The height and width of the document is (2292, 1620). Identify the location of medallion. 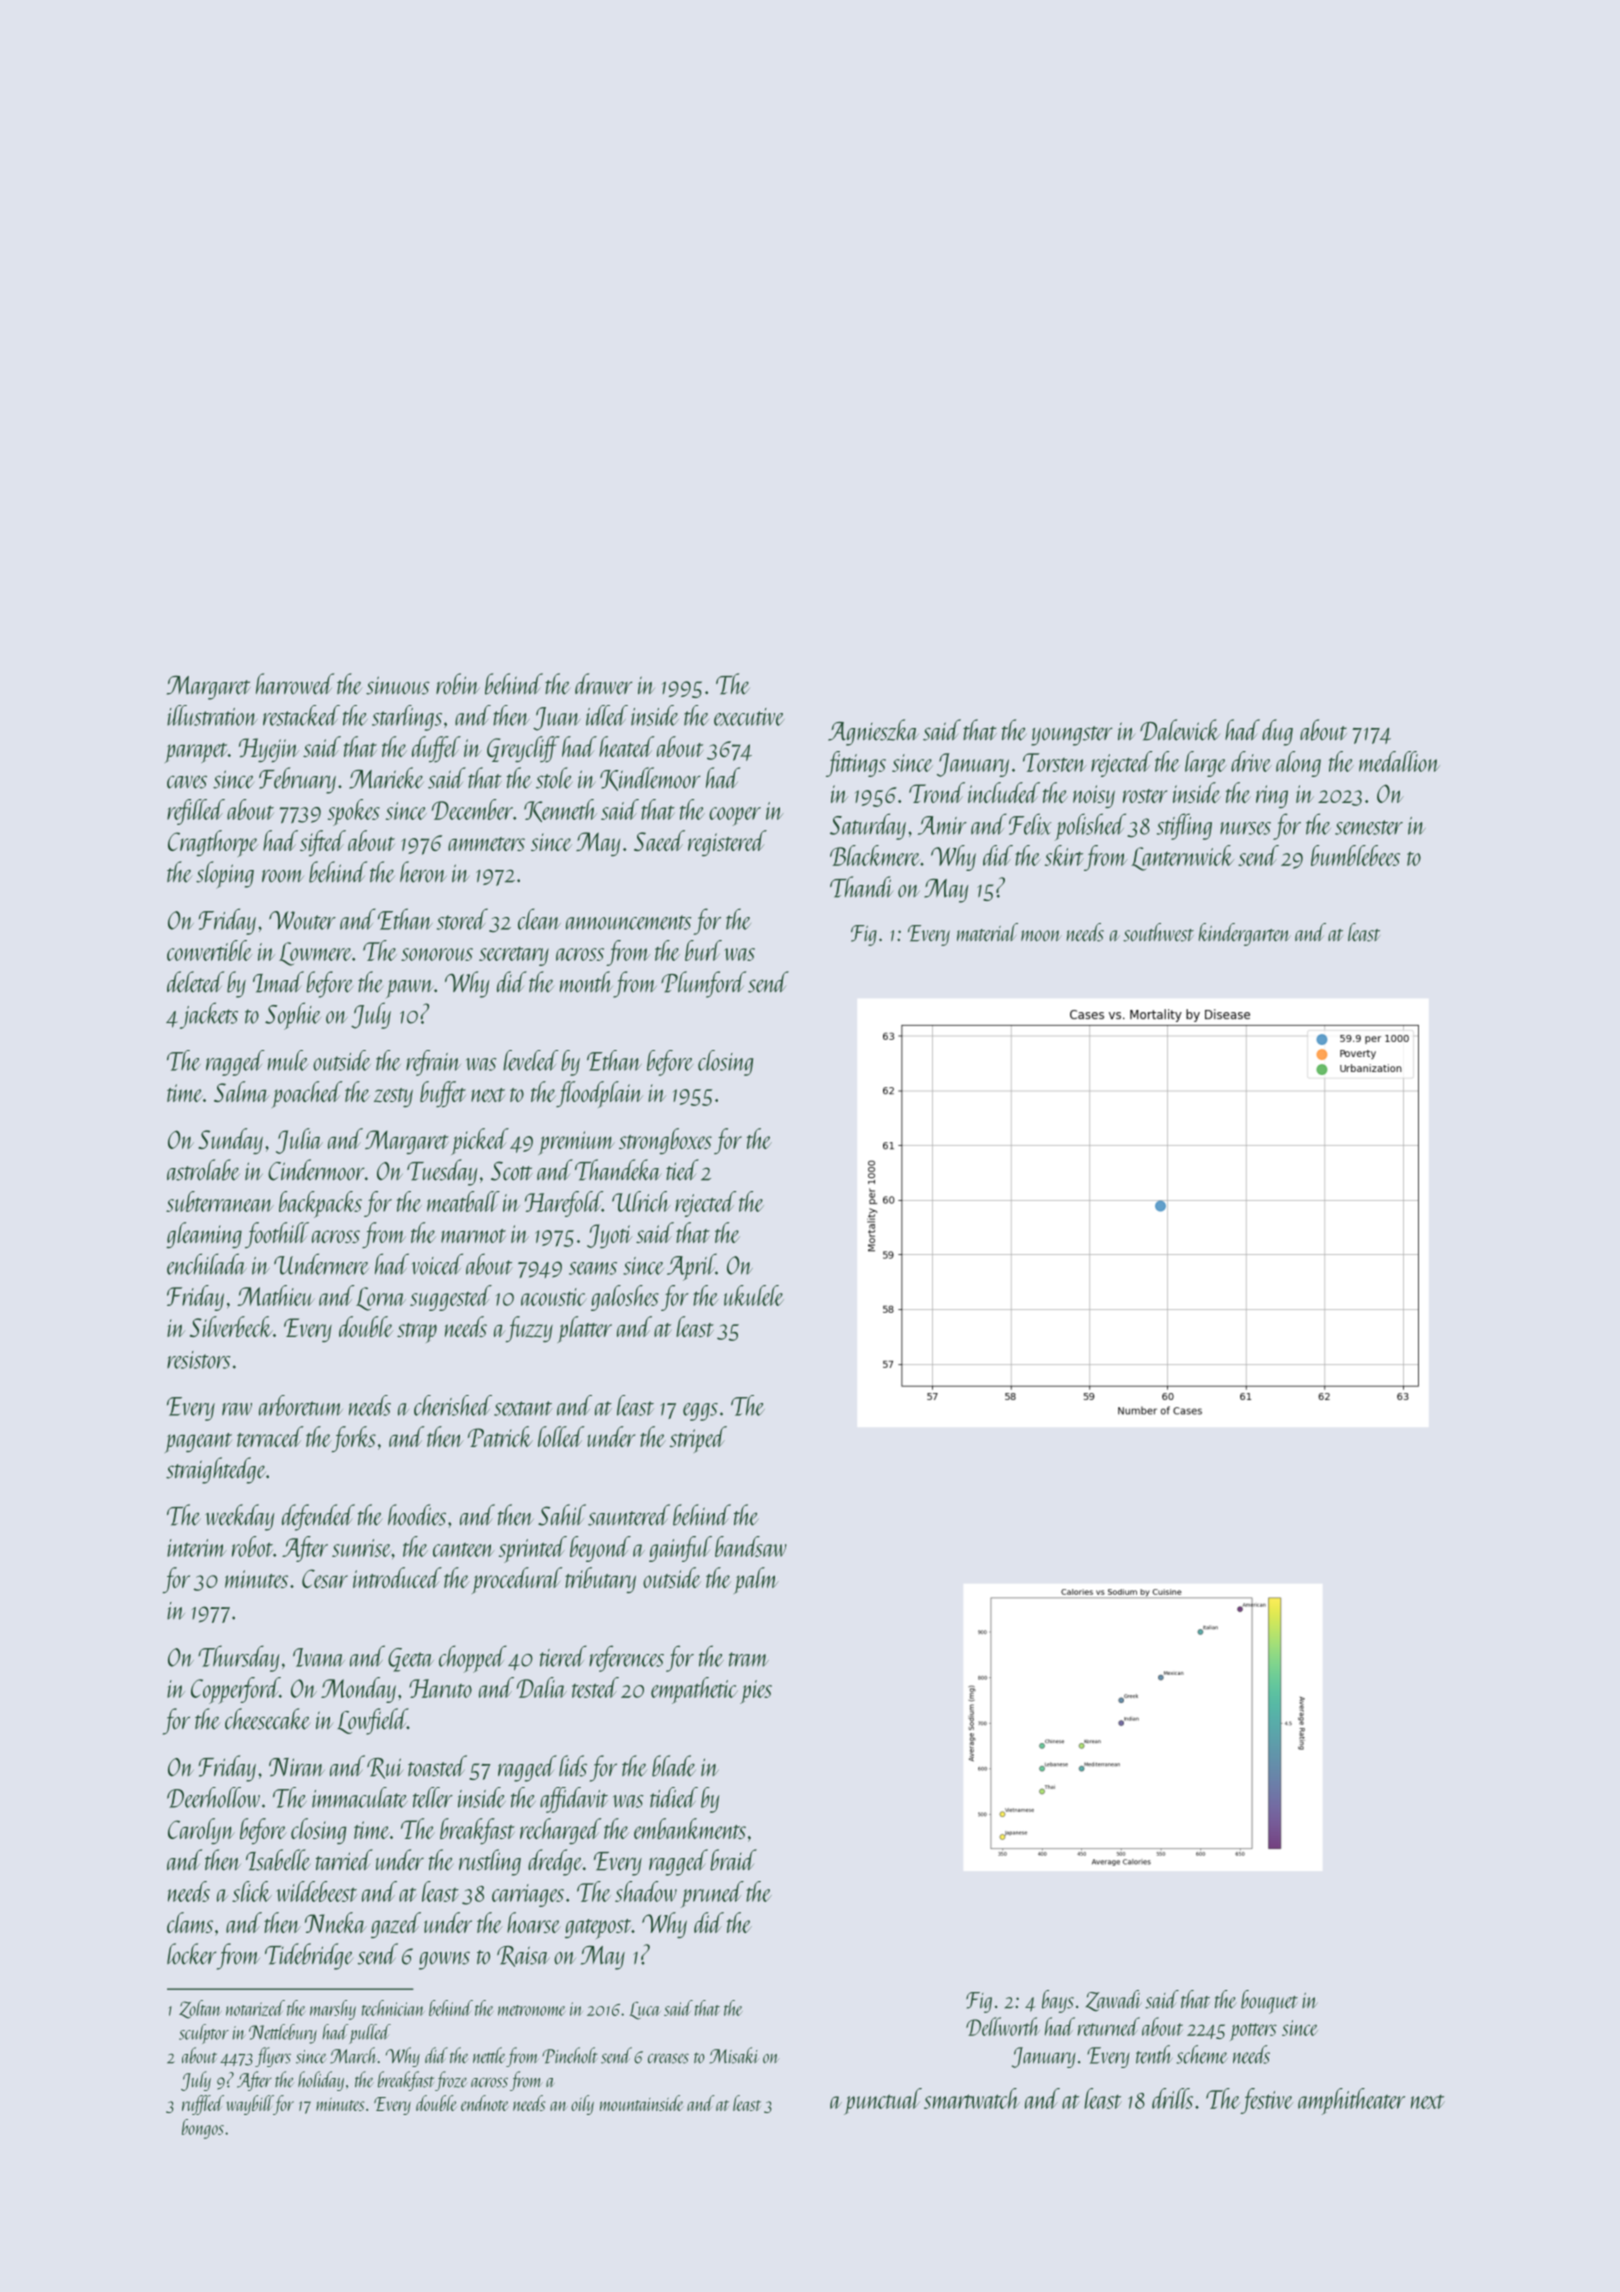
(1399, 761).
